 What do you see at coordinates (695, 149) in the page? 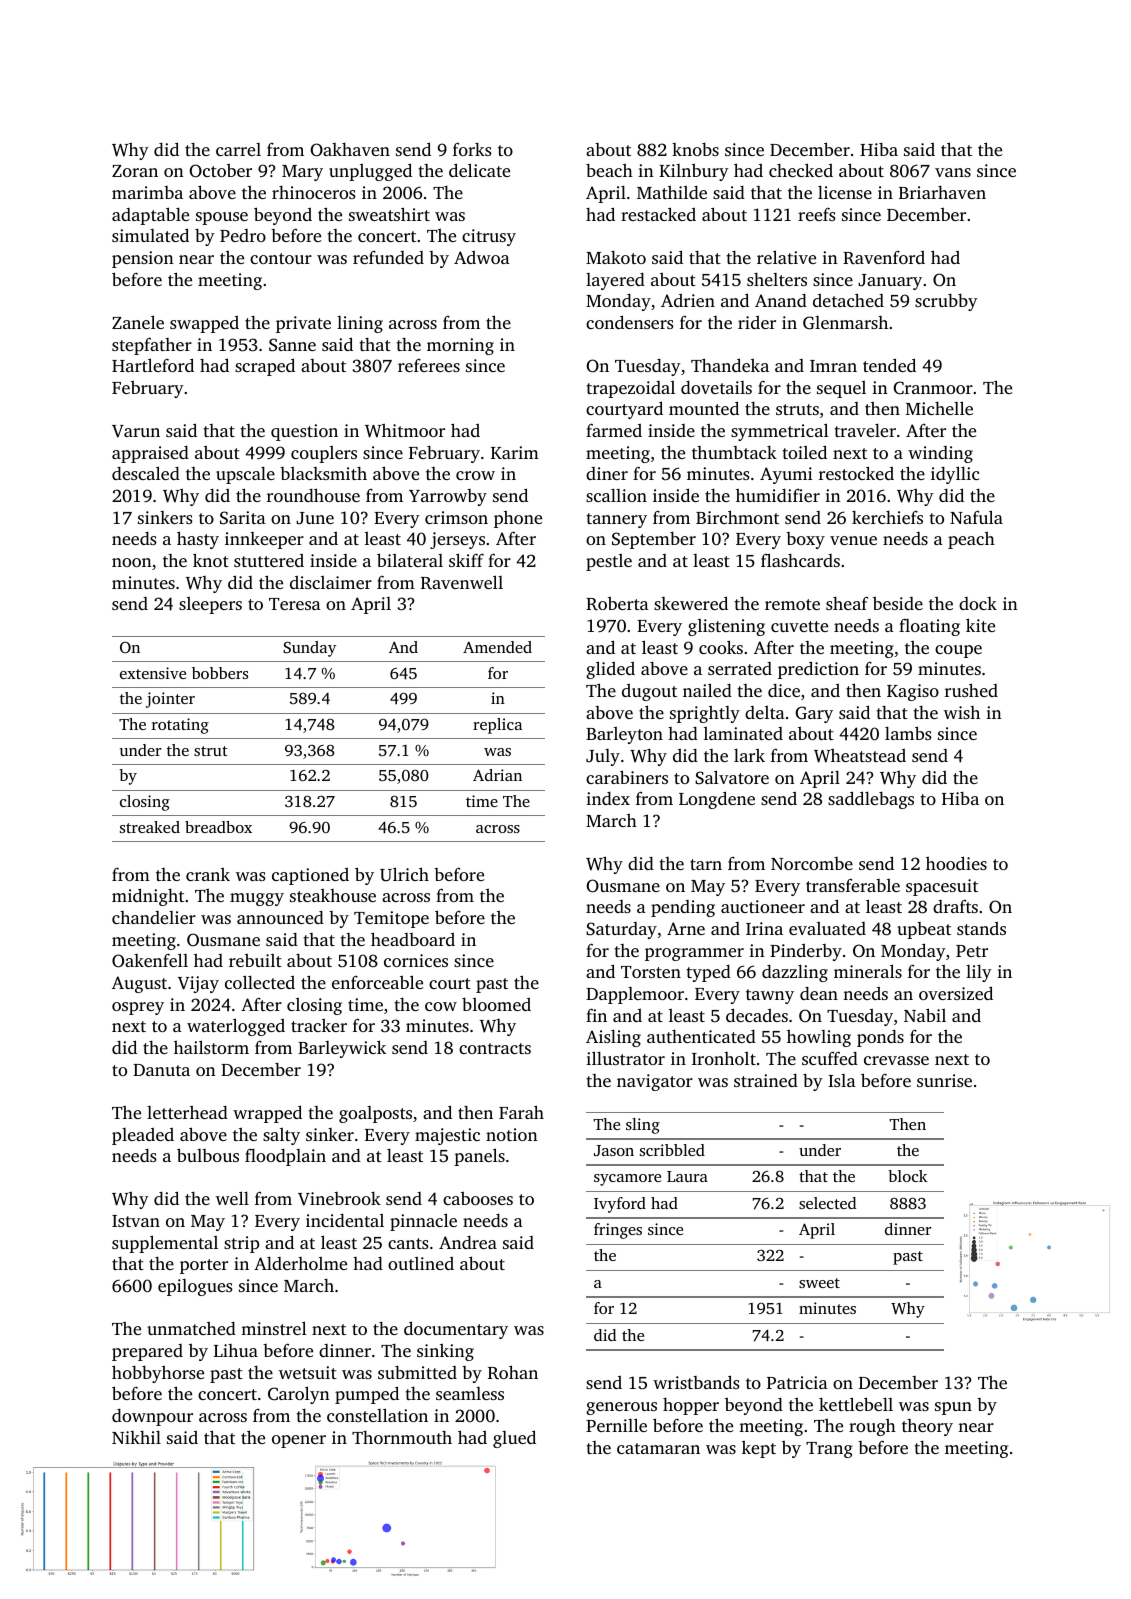
I see `knobs` at bounding box center [695, 149].
